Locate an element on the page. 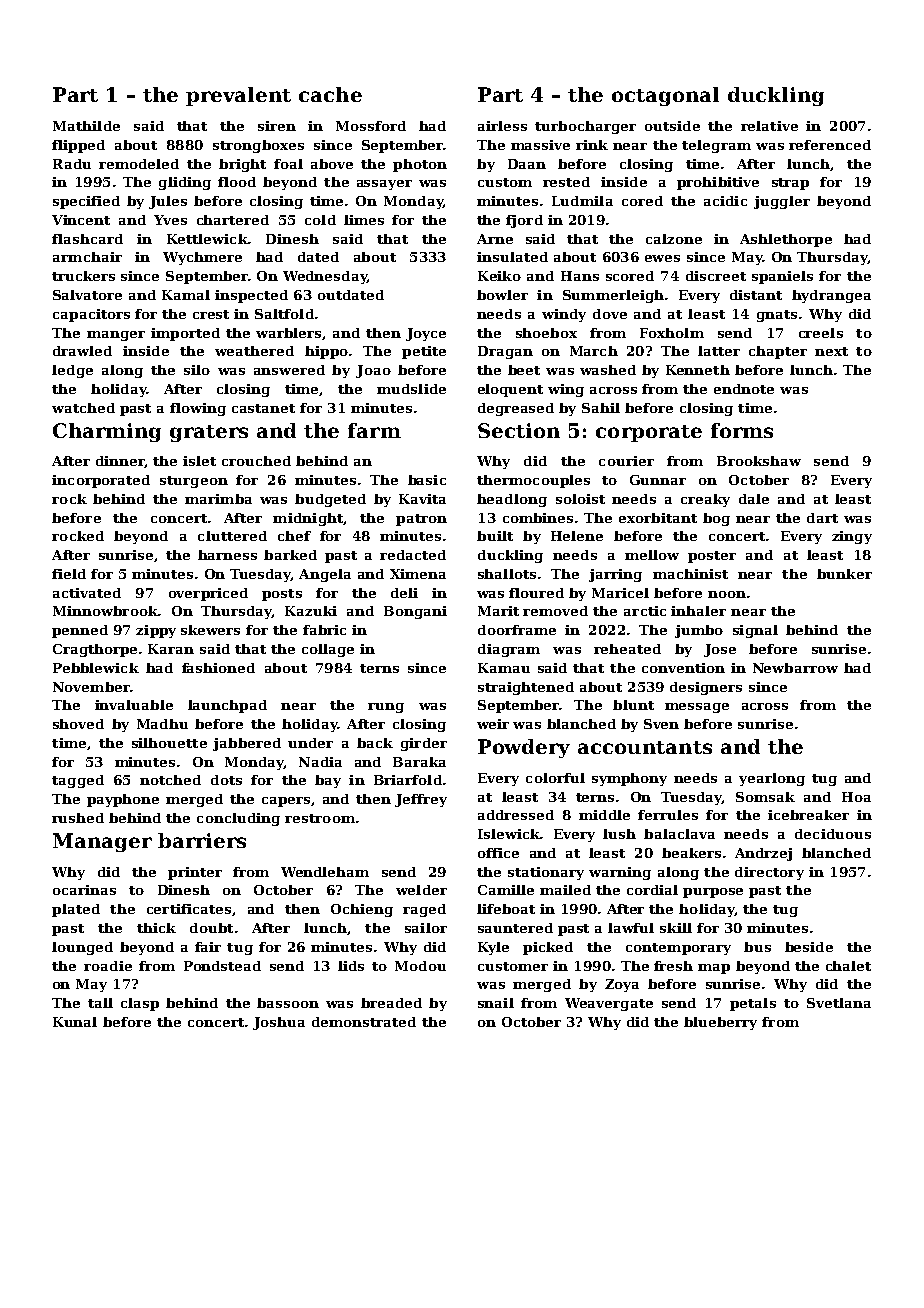 The width and height of the document is (924, 1308). Hoa is located at coordinates (856, 797).
